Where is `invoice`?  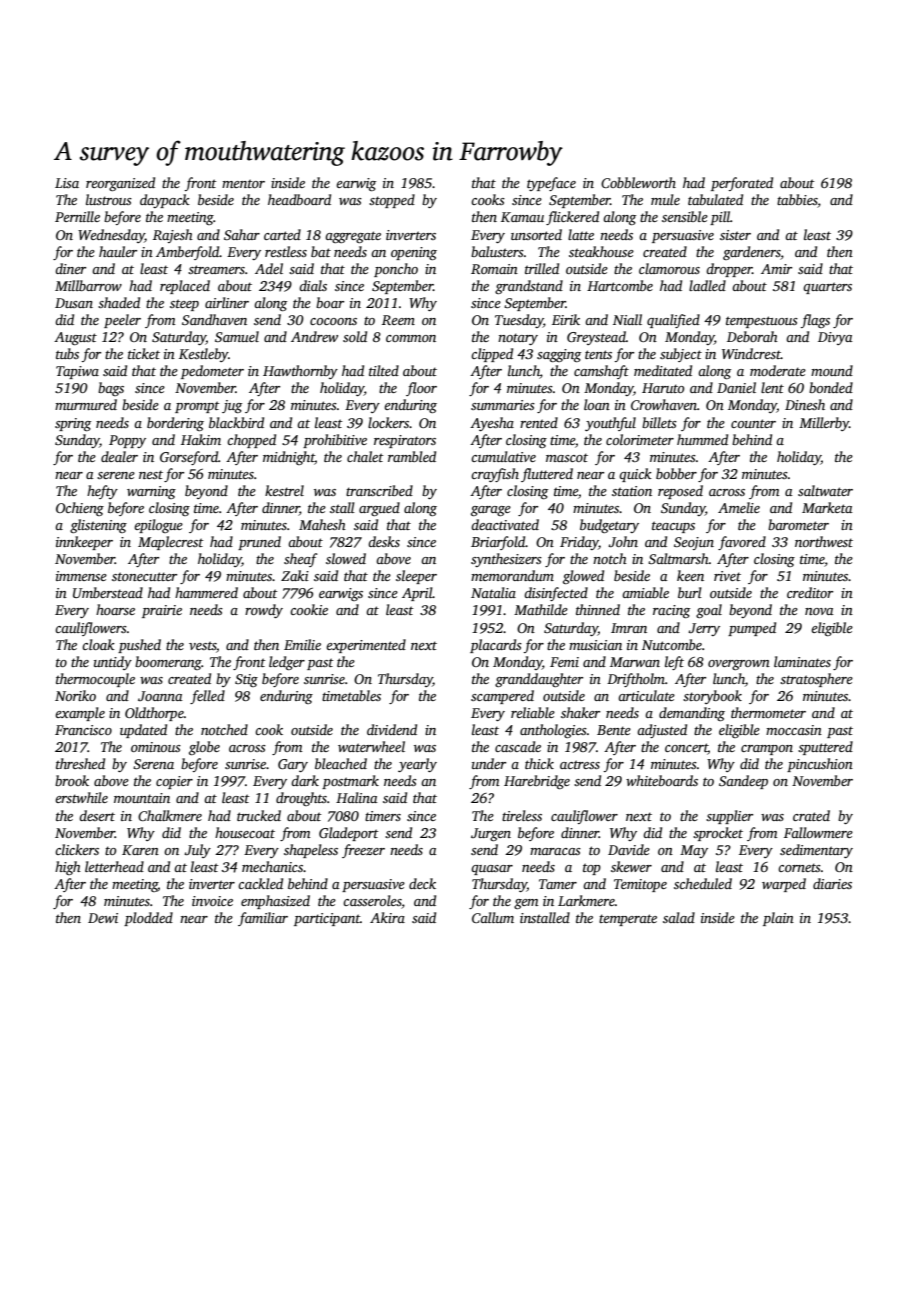 invoice is located at coordinates (212, 901).
